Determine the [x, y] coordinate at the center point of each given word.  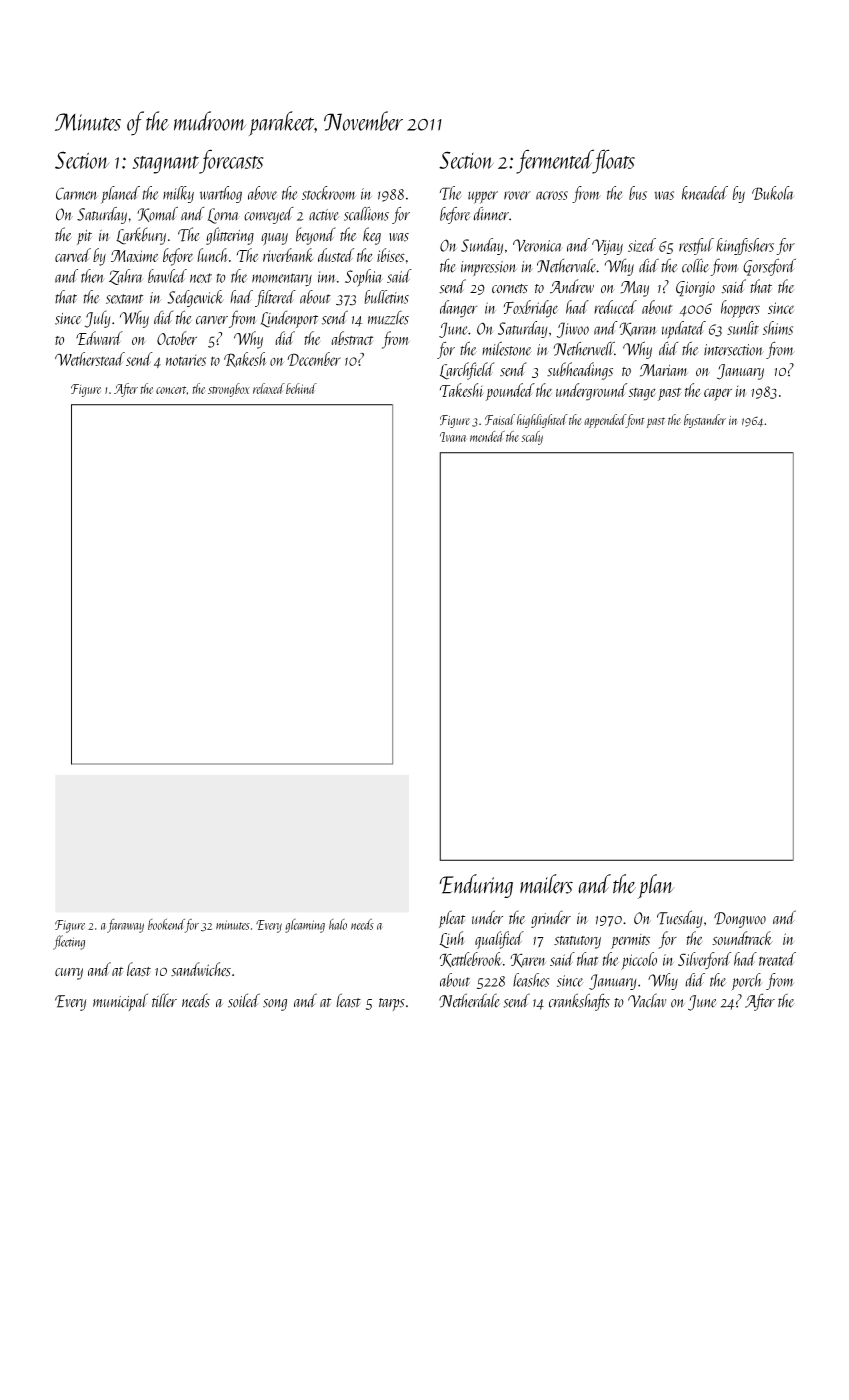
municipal [120, 1002]
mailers [546, 884]
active [324, 215]
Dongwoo [740, 920]
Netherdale [469, 1000]
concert [171, 390]
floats [614, 161]
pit [84, 237]
